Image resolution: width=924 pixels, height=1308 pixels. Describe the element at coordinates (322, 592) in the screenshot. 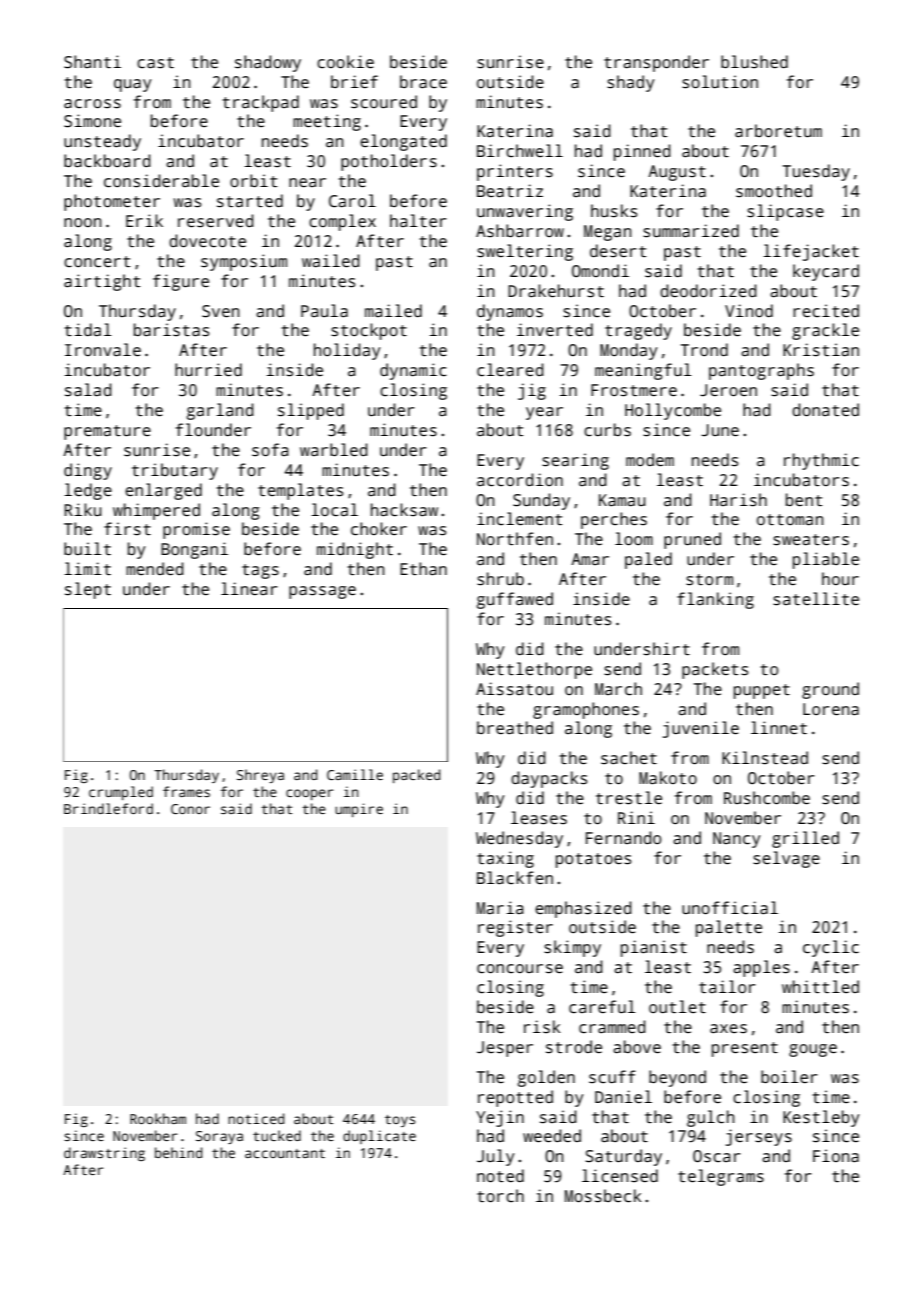

I see `passage` at that location.
